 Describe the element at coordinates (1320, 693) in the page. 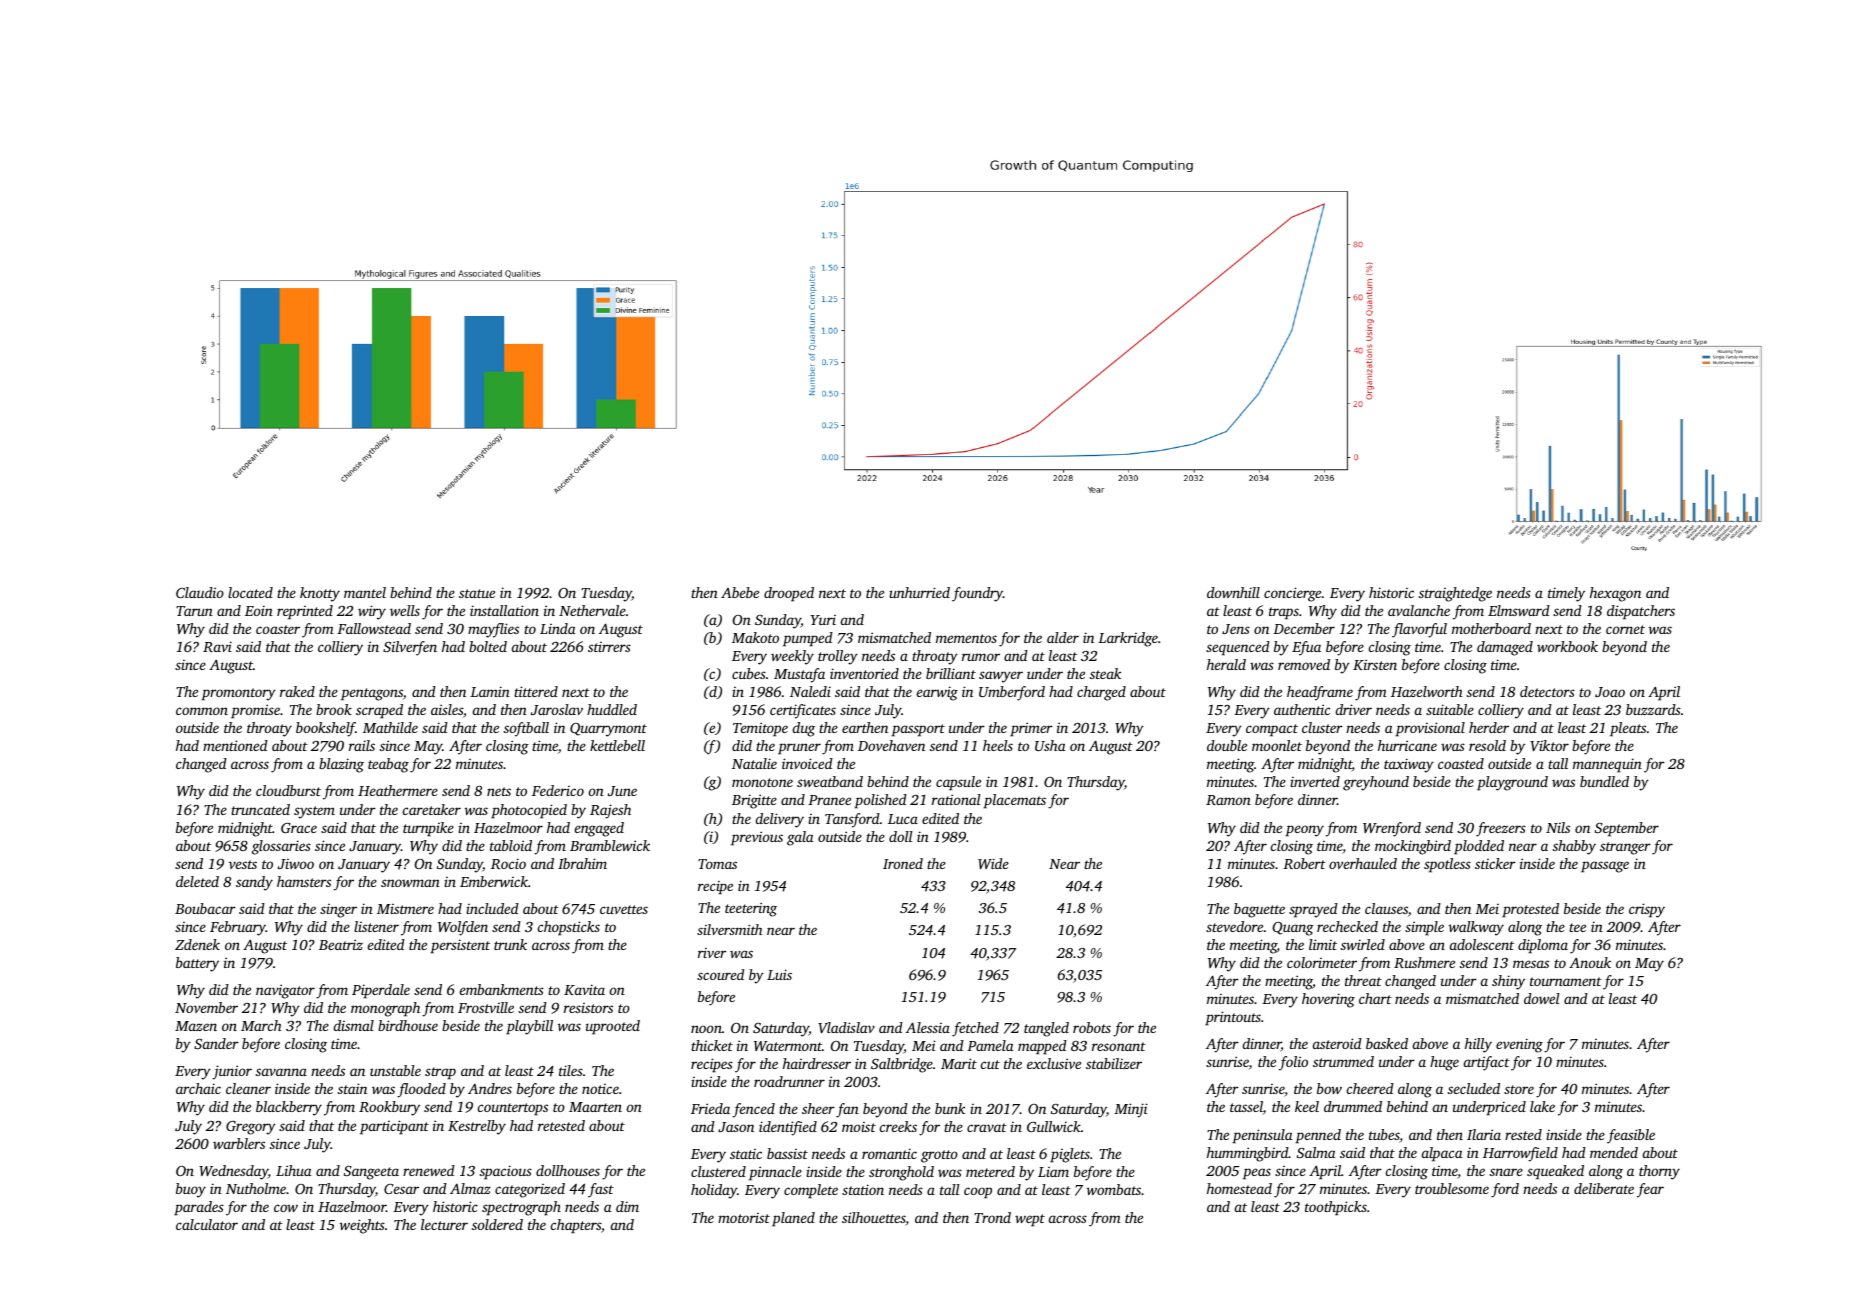

I see `headframe` at that location.
